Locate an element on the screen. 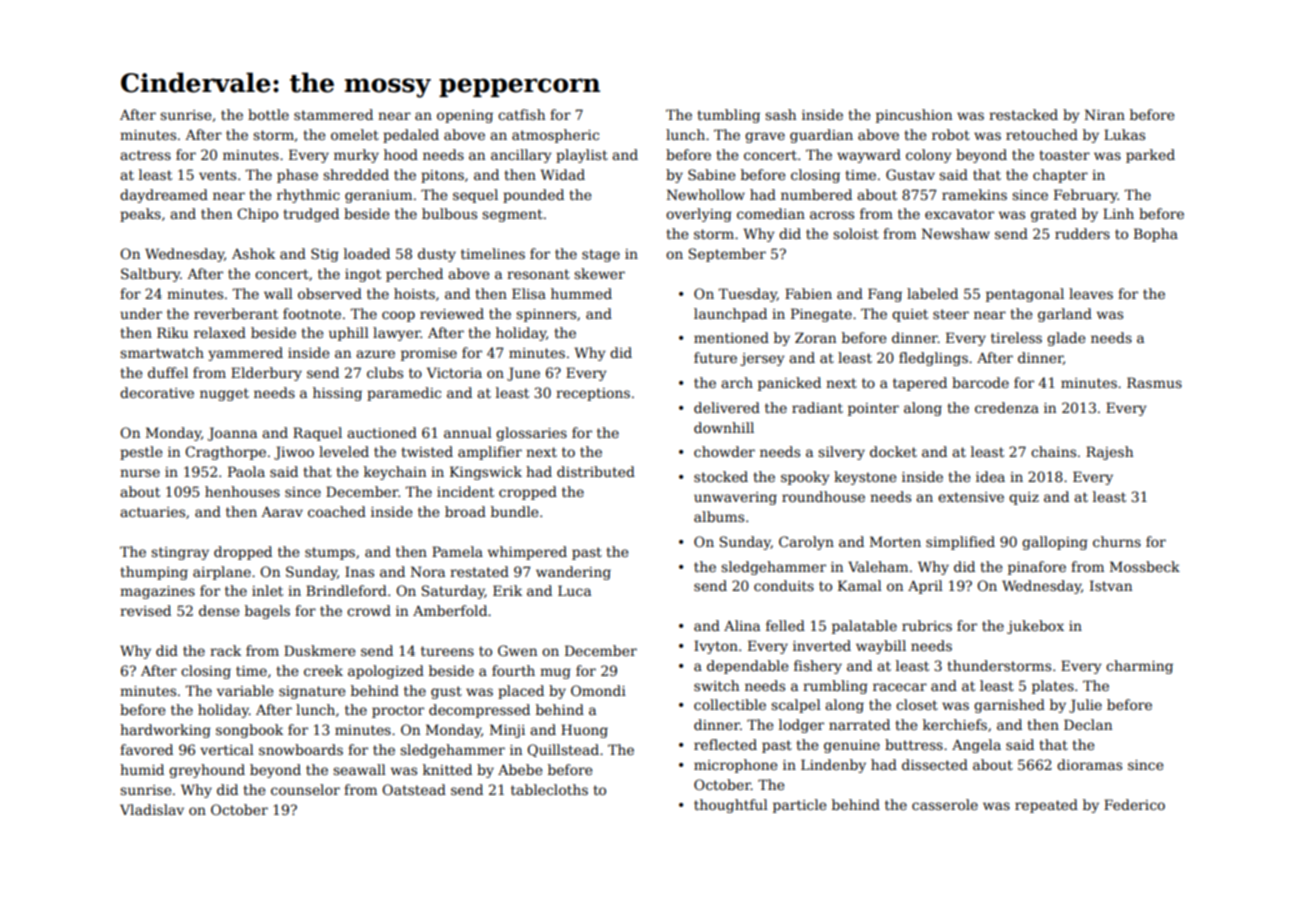 Image resolution: width=1308 pixels, height=924 pixels. restacked is located at coordinates (1023, 114).
